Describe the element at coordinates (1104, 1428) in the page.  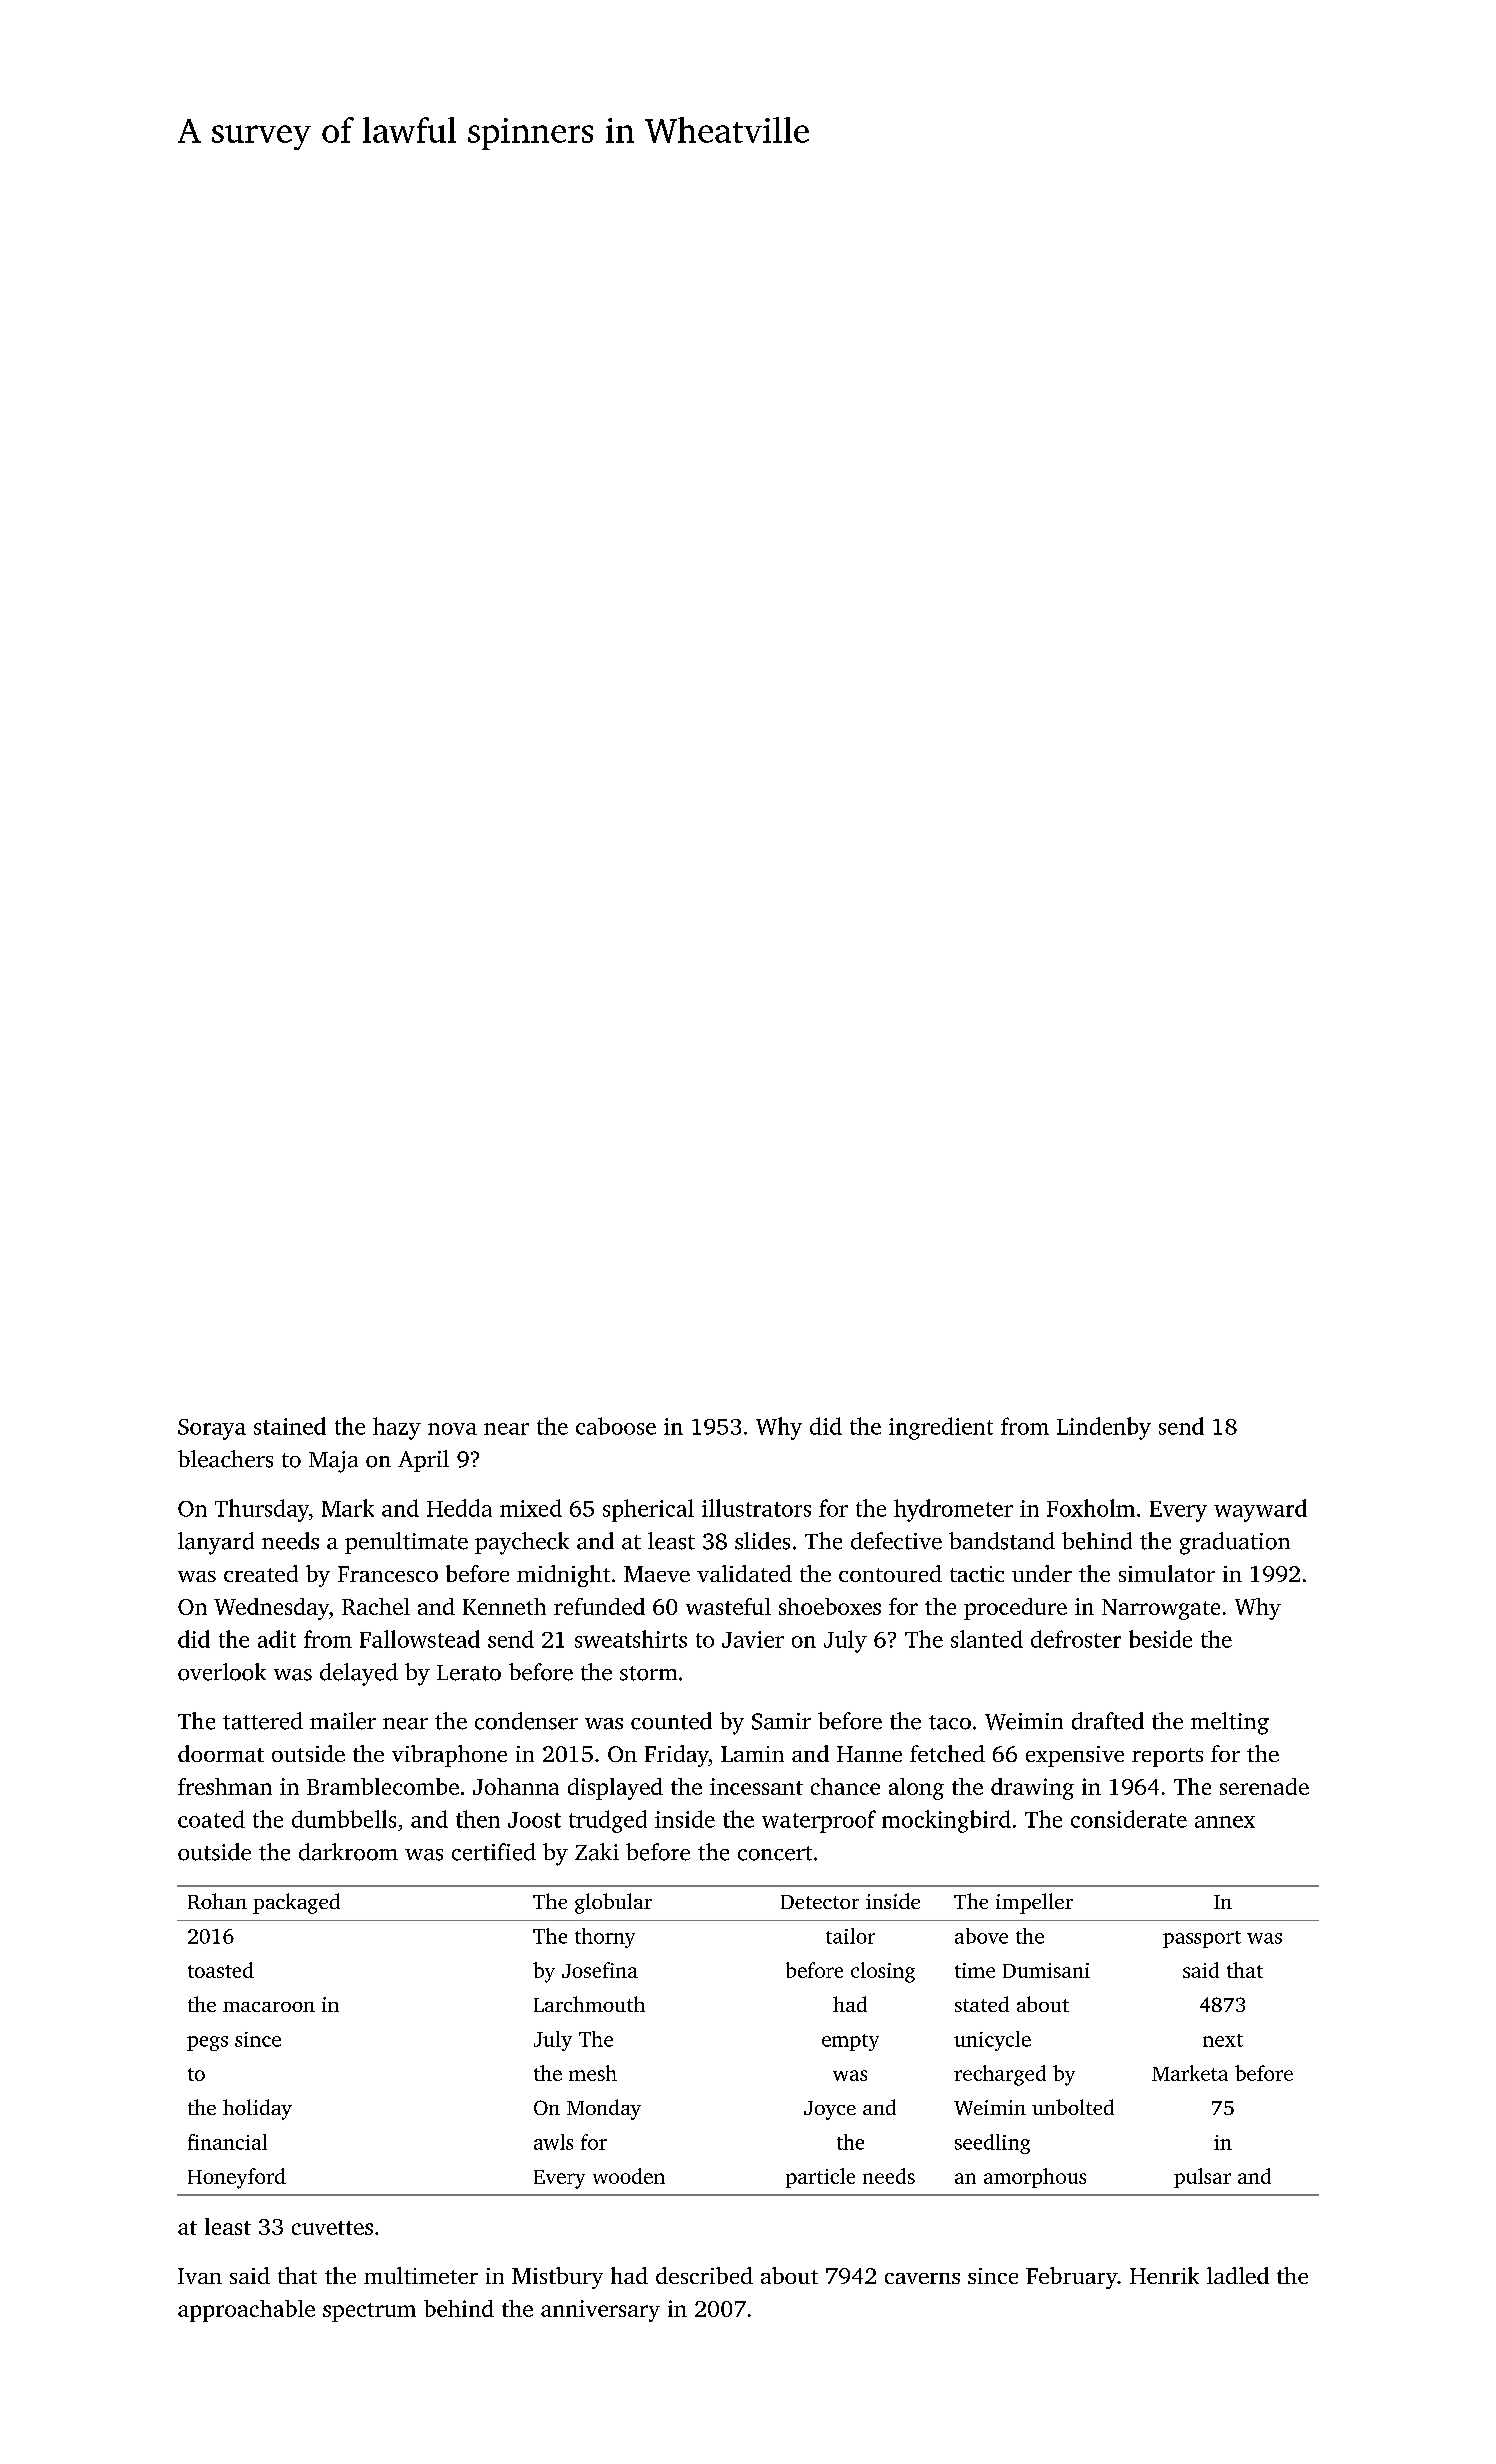
I see `Lindenby` at that location.
